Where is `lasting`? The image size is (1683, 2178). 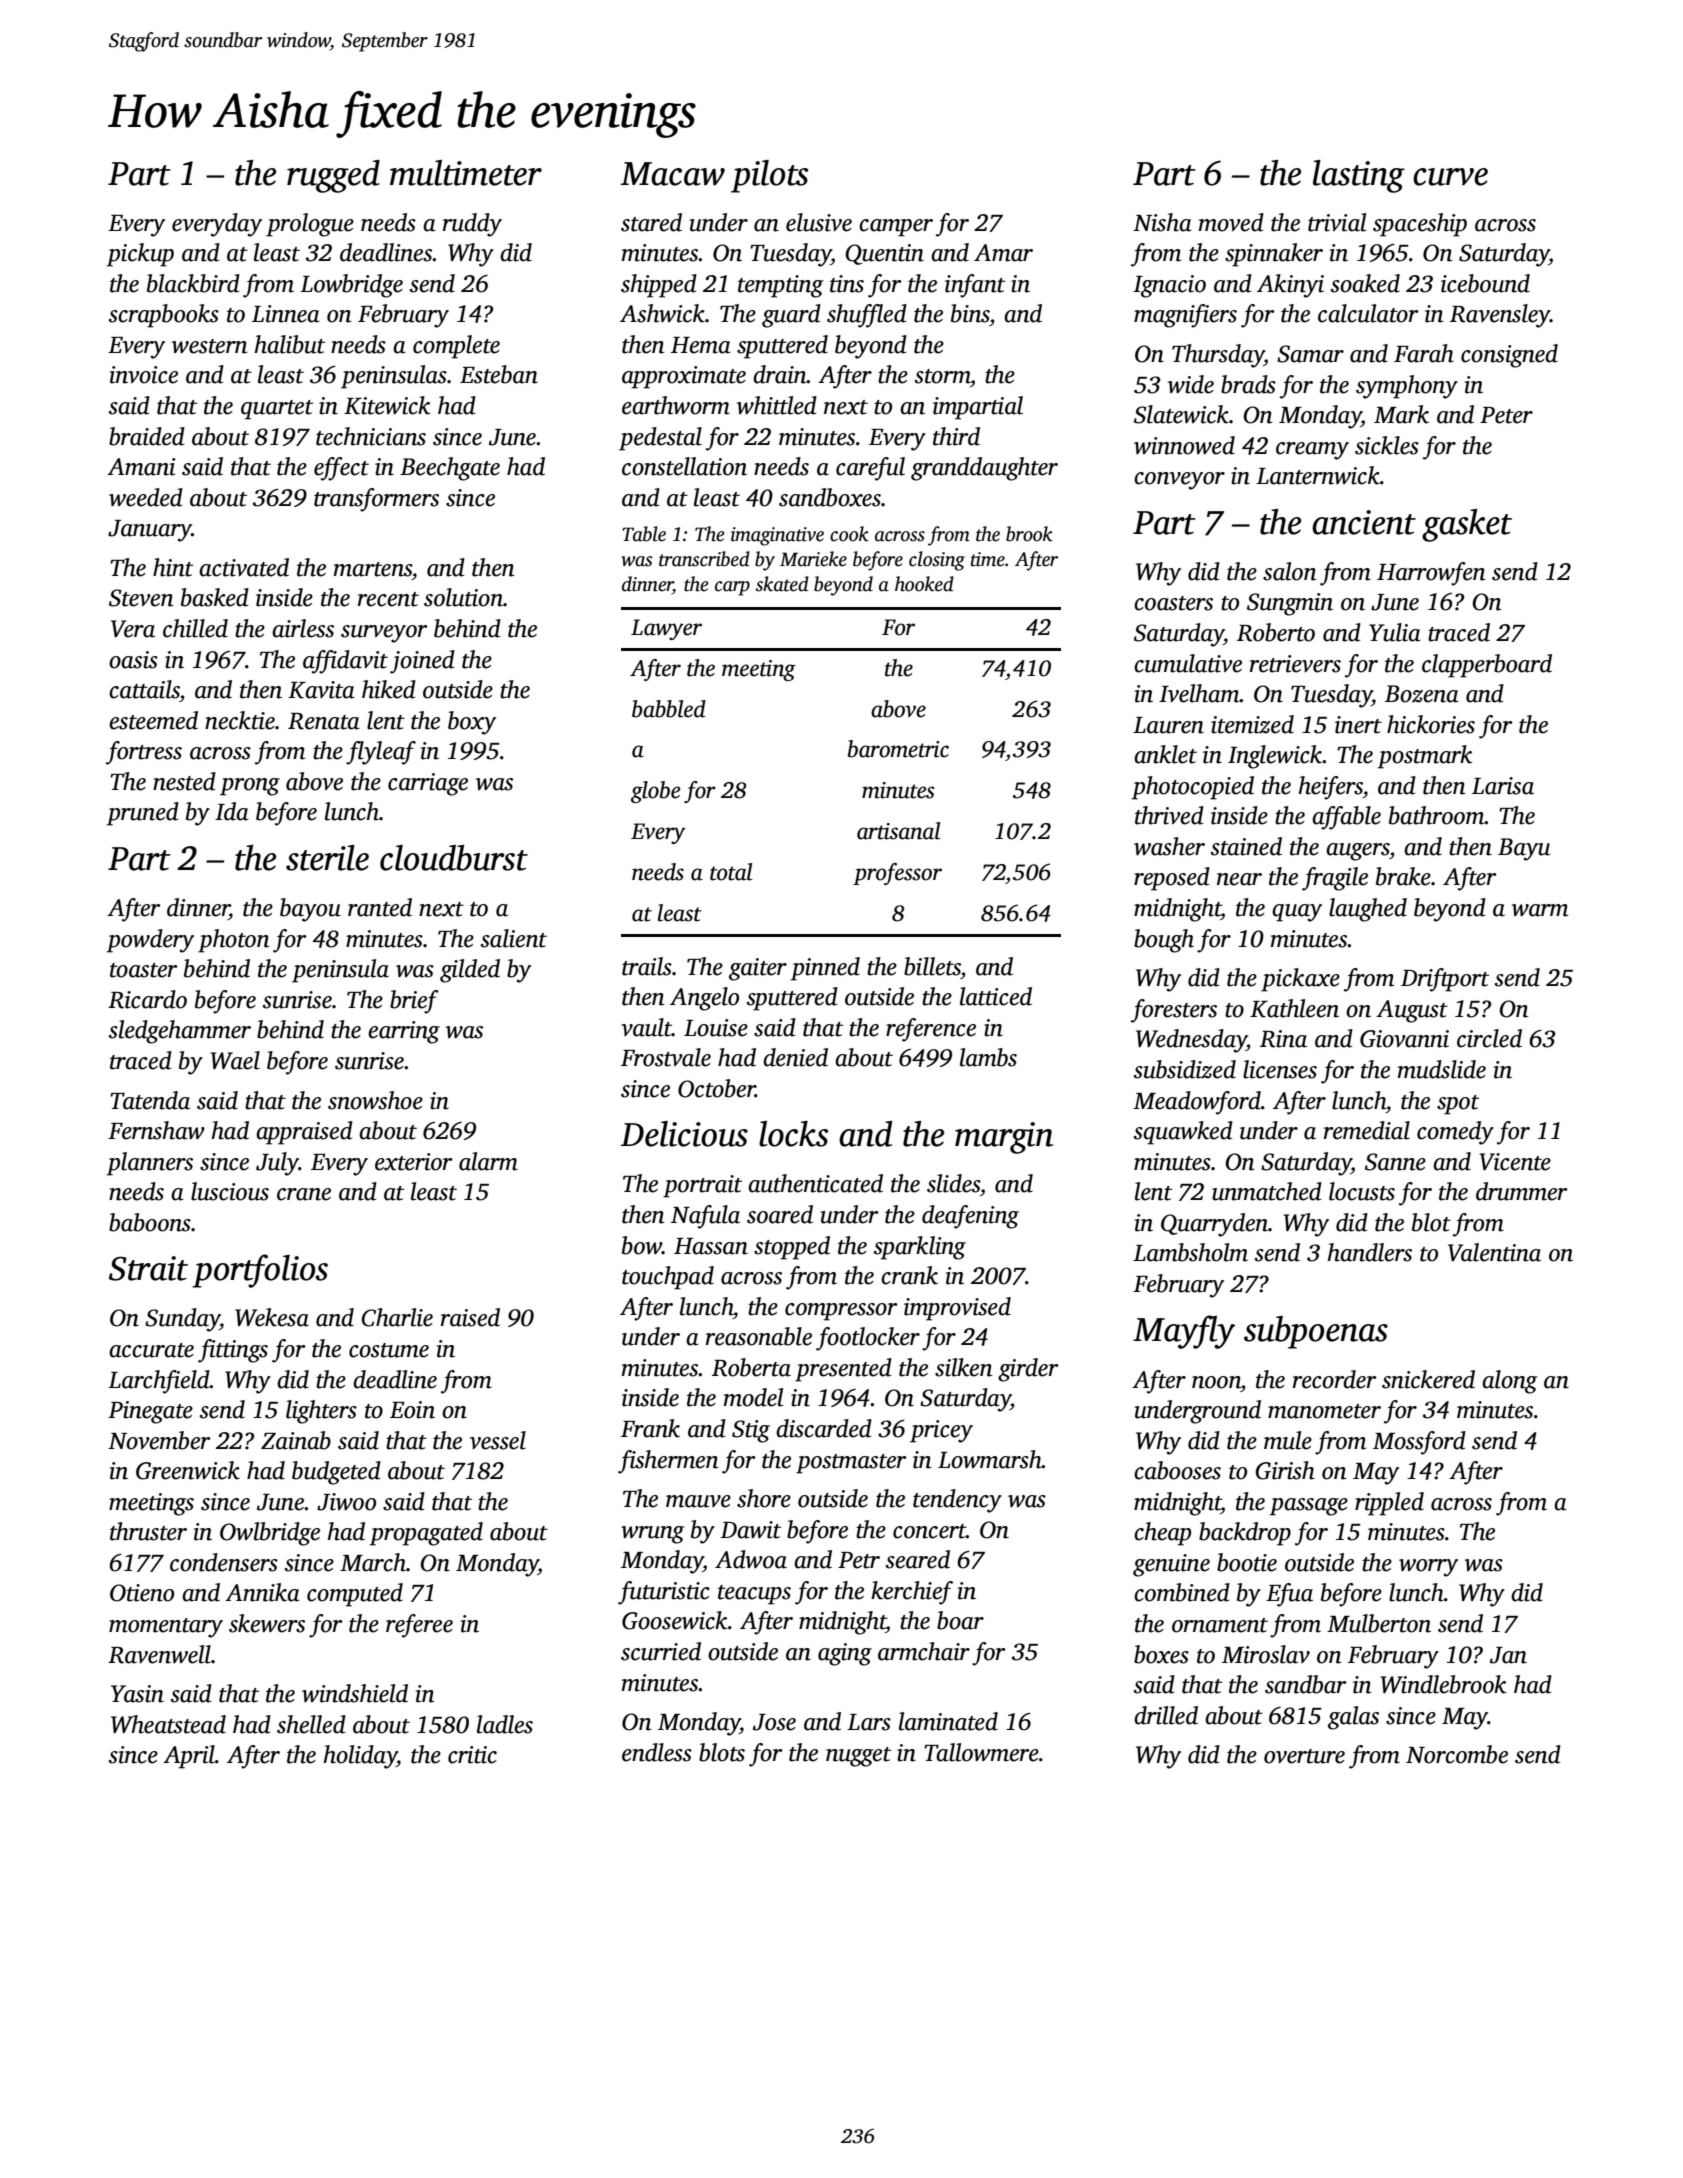 lasting is located at coordinates (1359, 176).
